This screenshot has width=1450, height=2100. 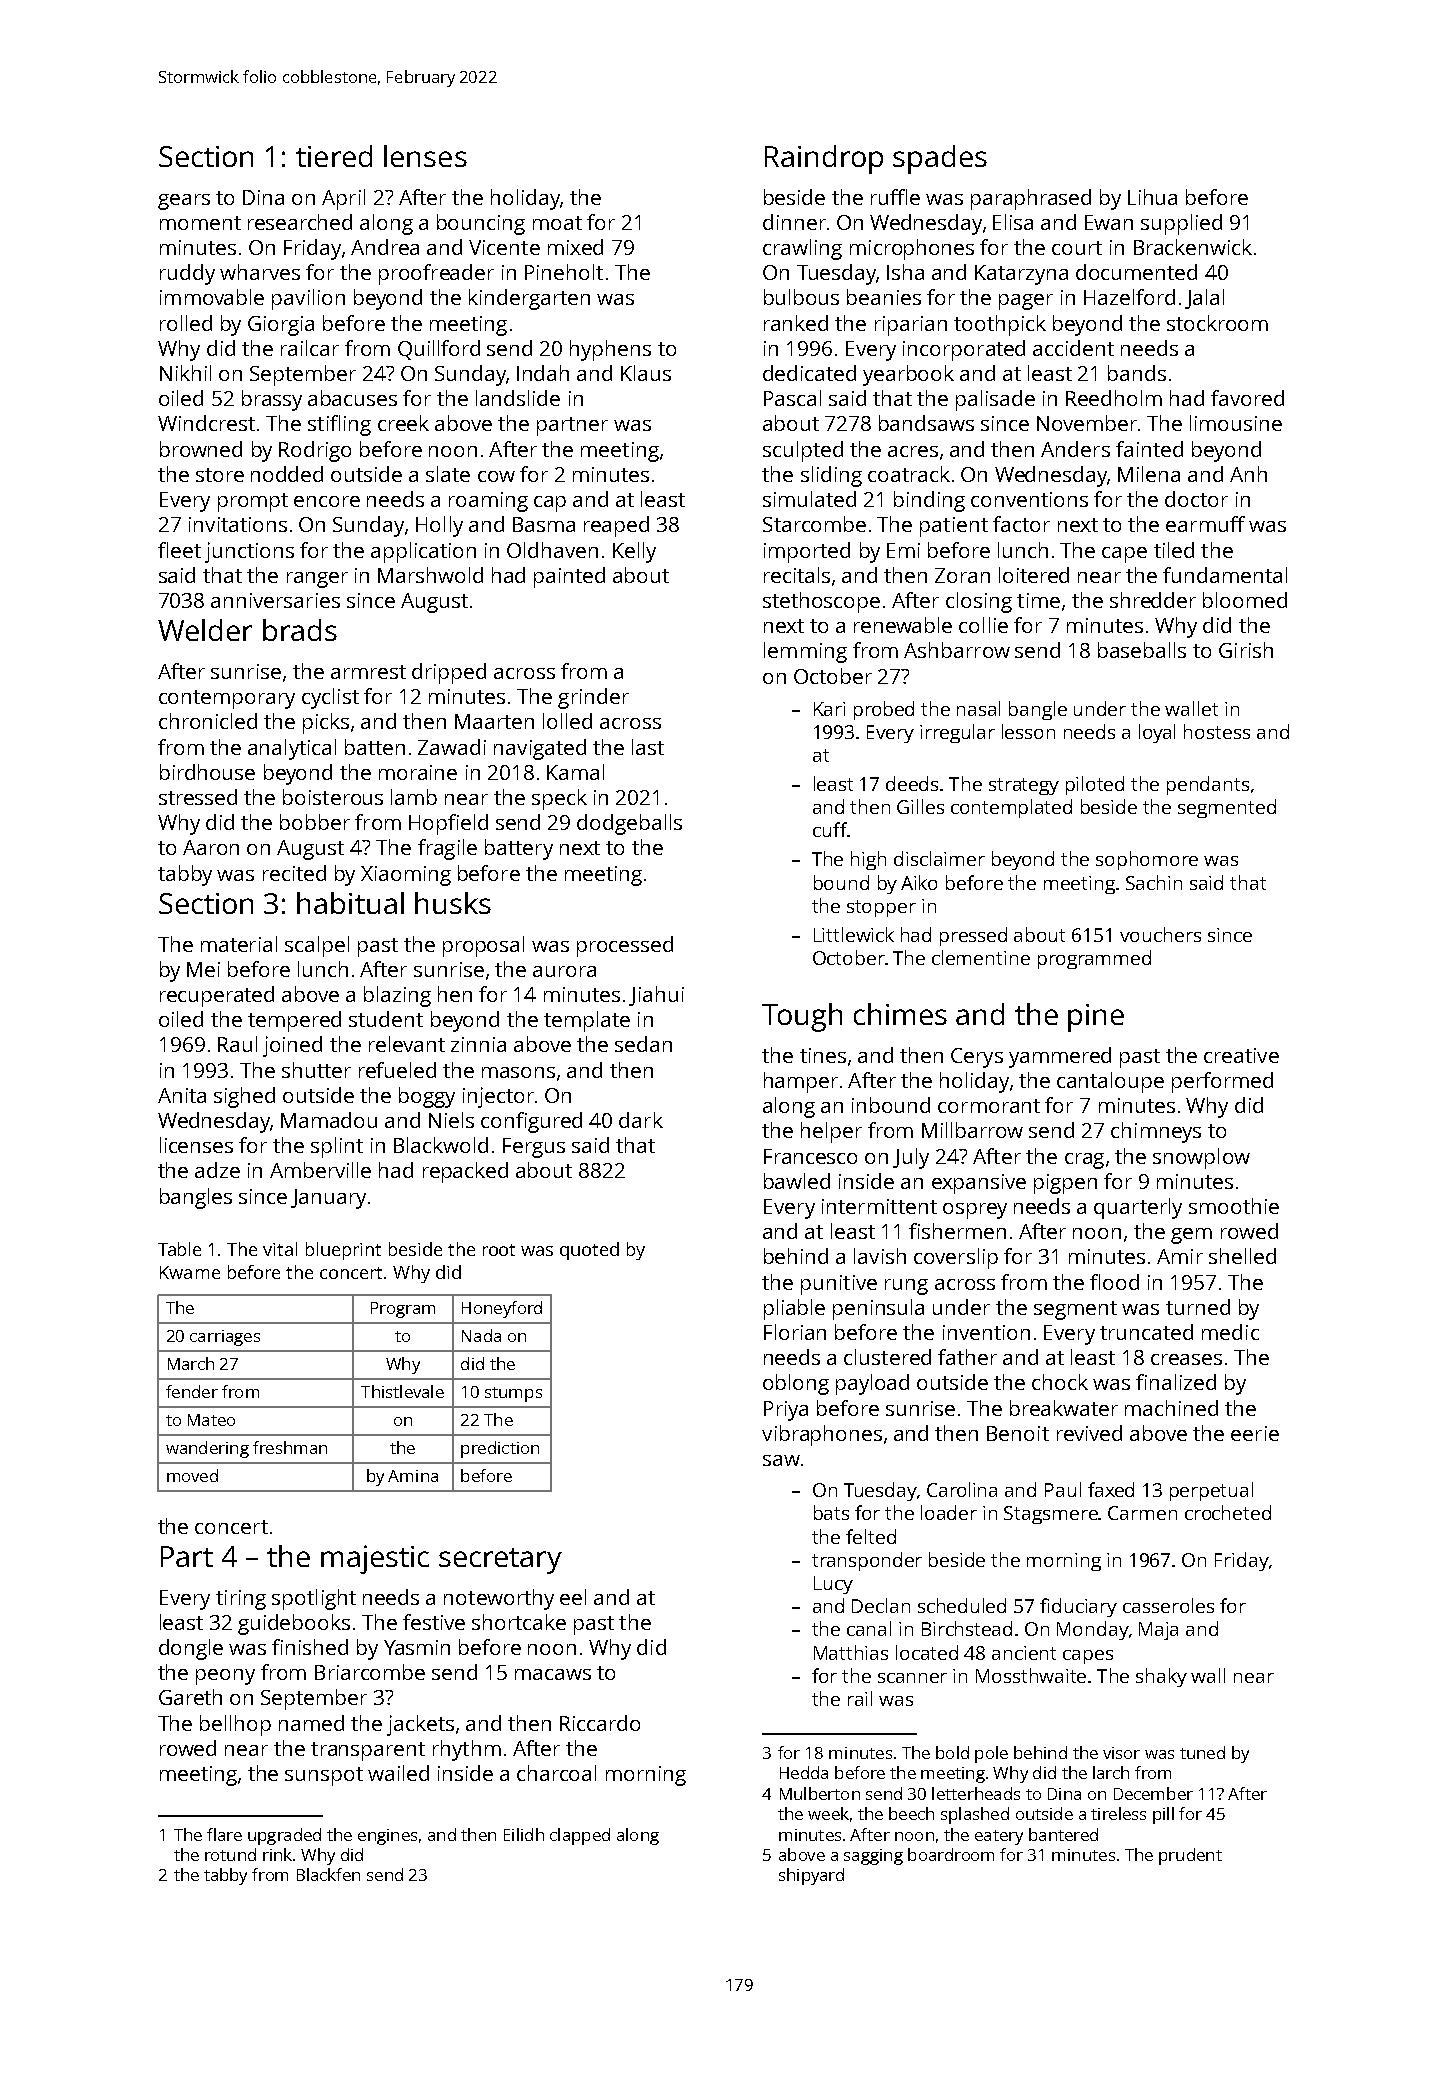 I want to click on proofreader, so click(x=436, y=274).
